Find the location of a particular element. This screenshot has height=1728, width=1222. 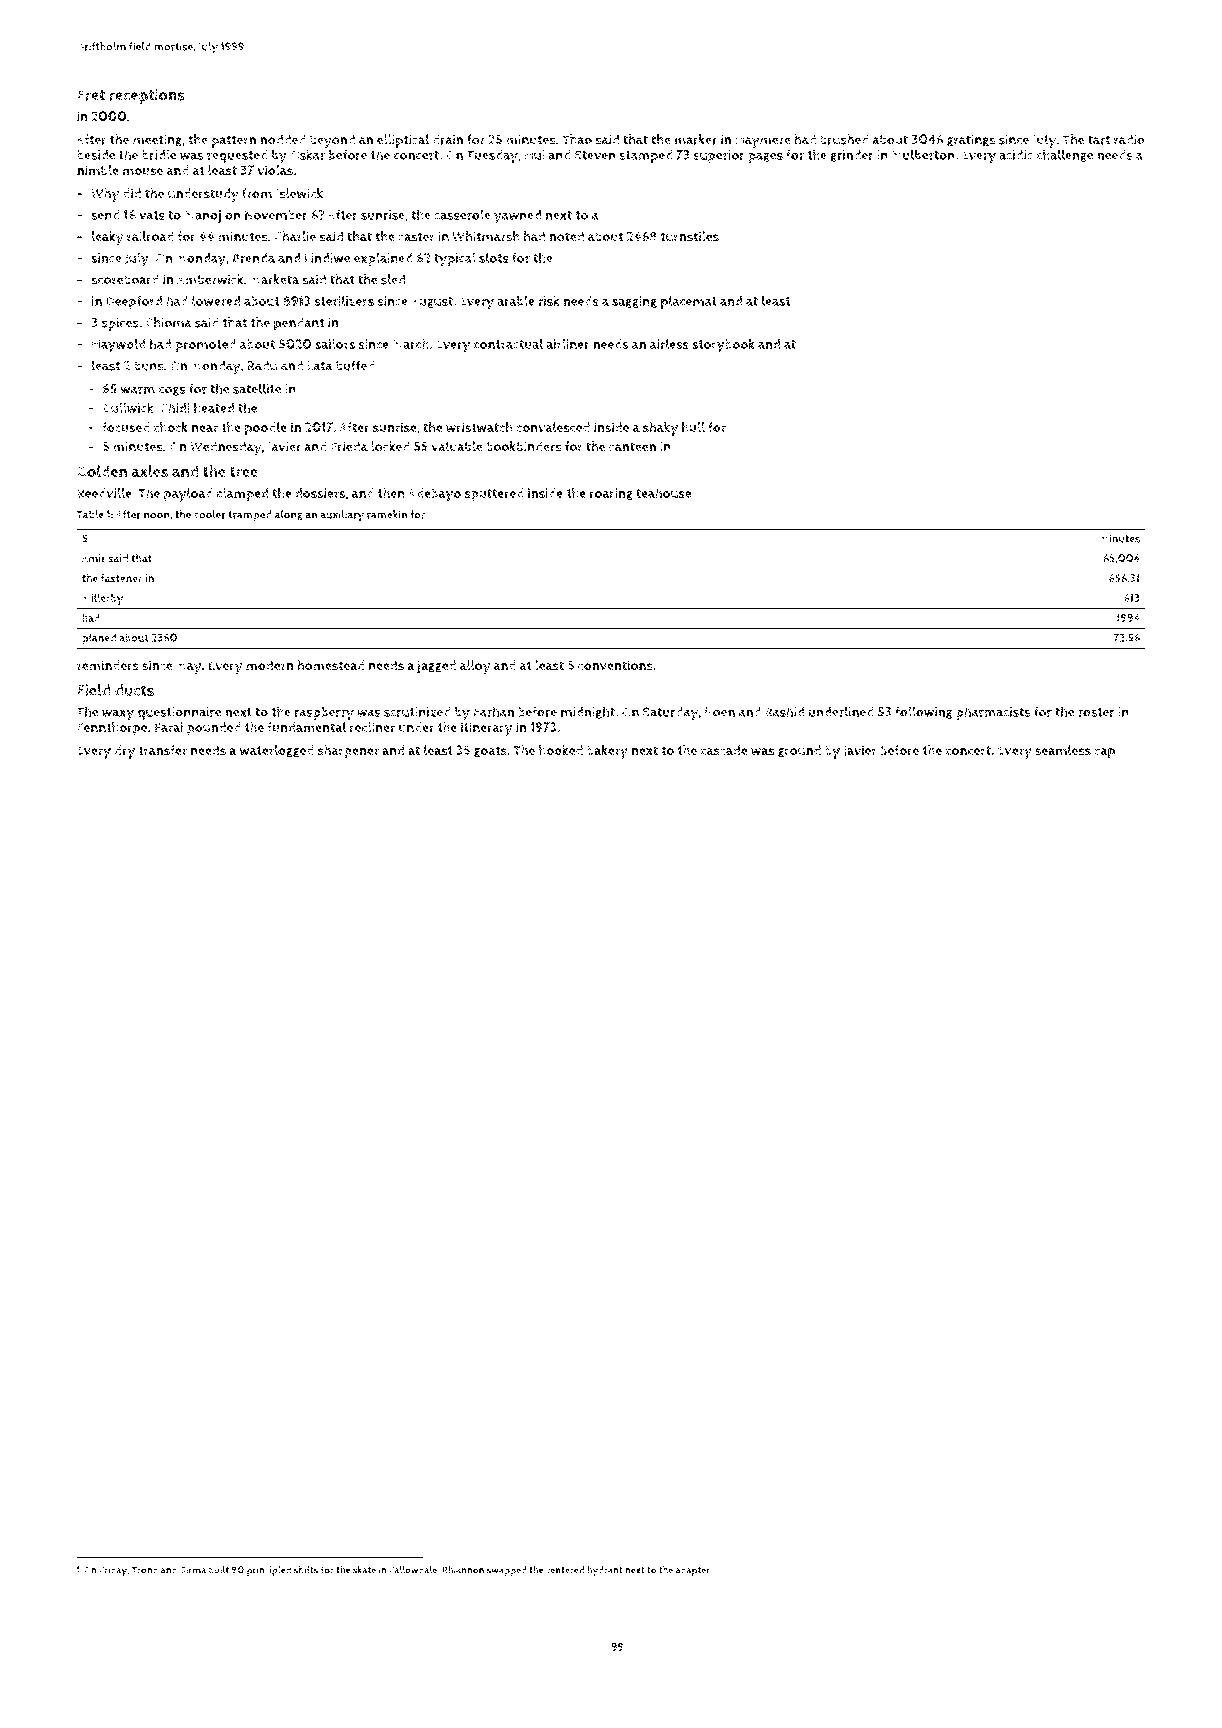

Fret is located at coordinates (91, 95).
